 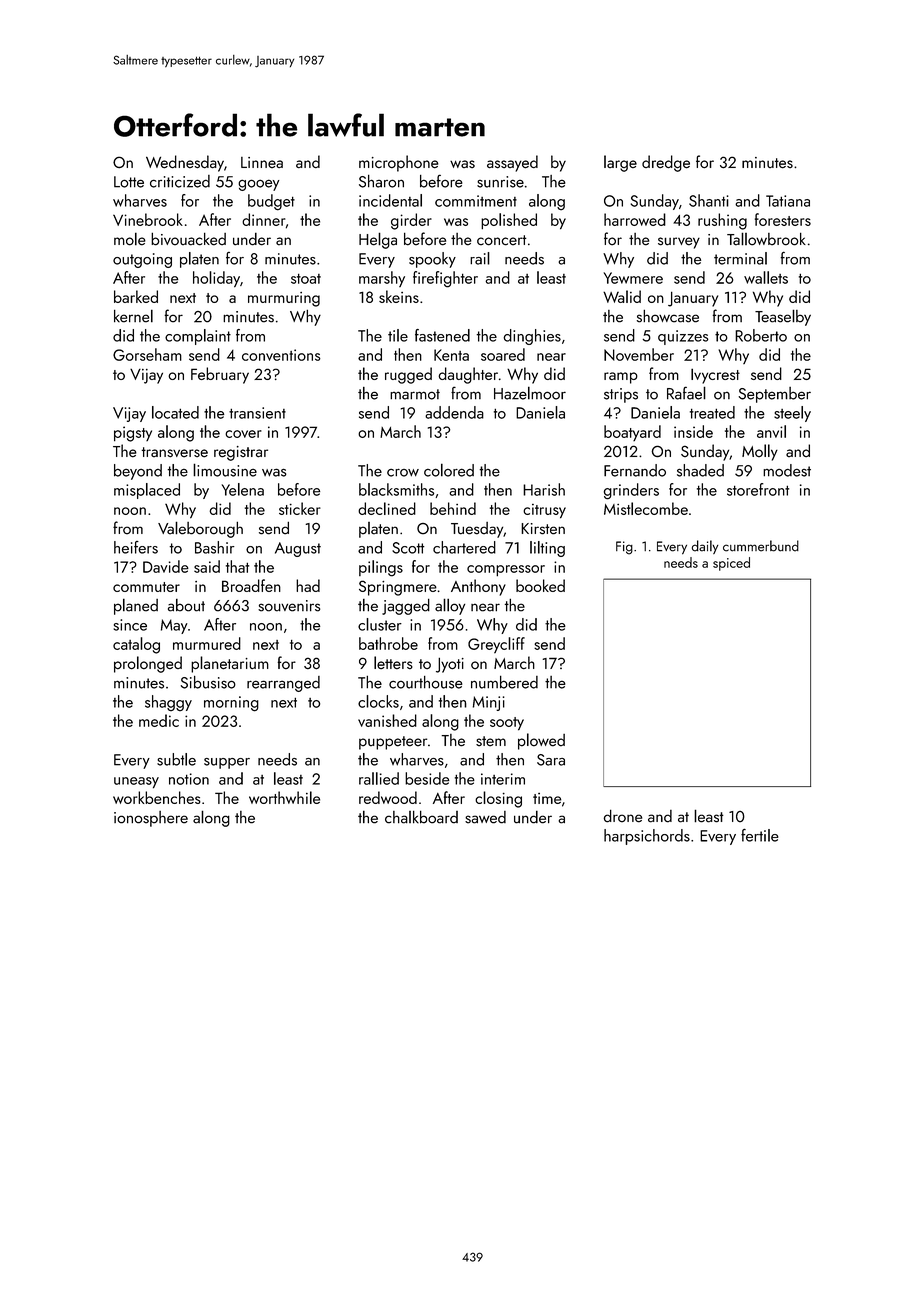 What do you see at coordinates (142, 260) in the screenshot?
I see `outgoing` at bounding box center [142, 260].
